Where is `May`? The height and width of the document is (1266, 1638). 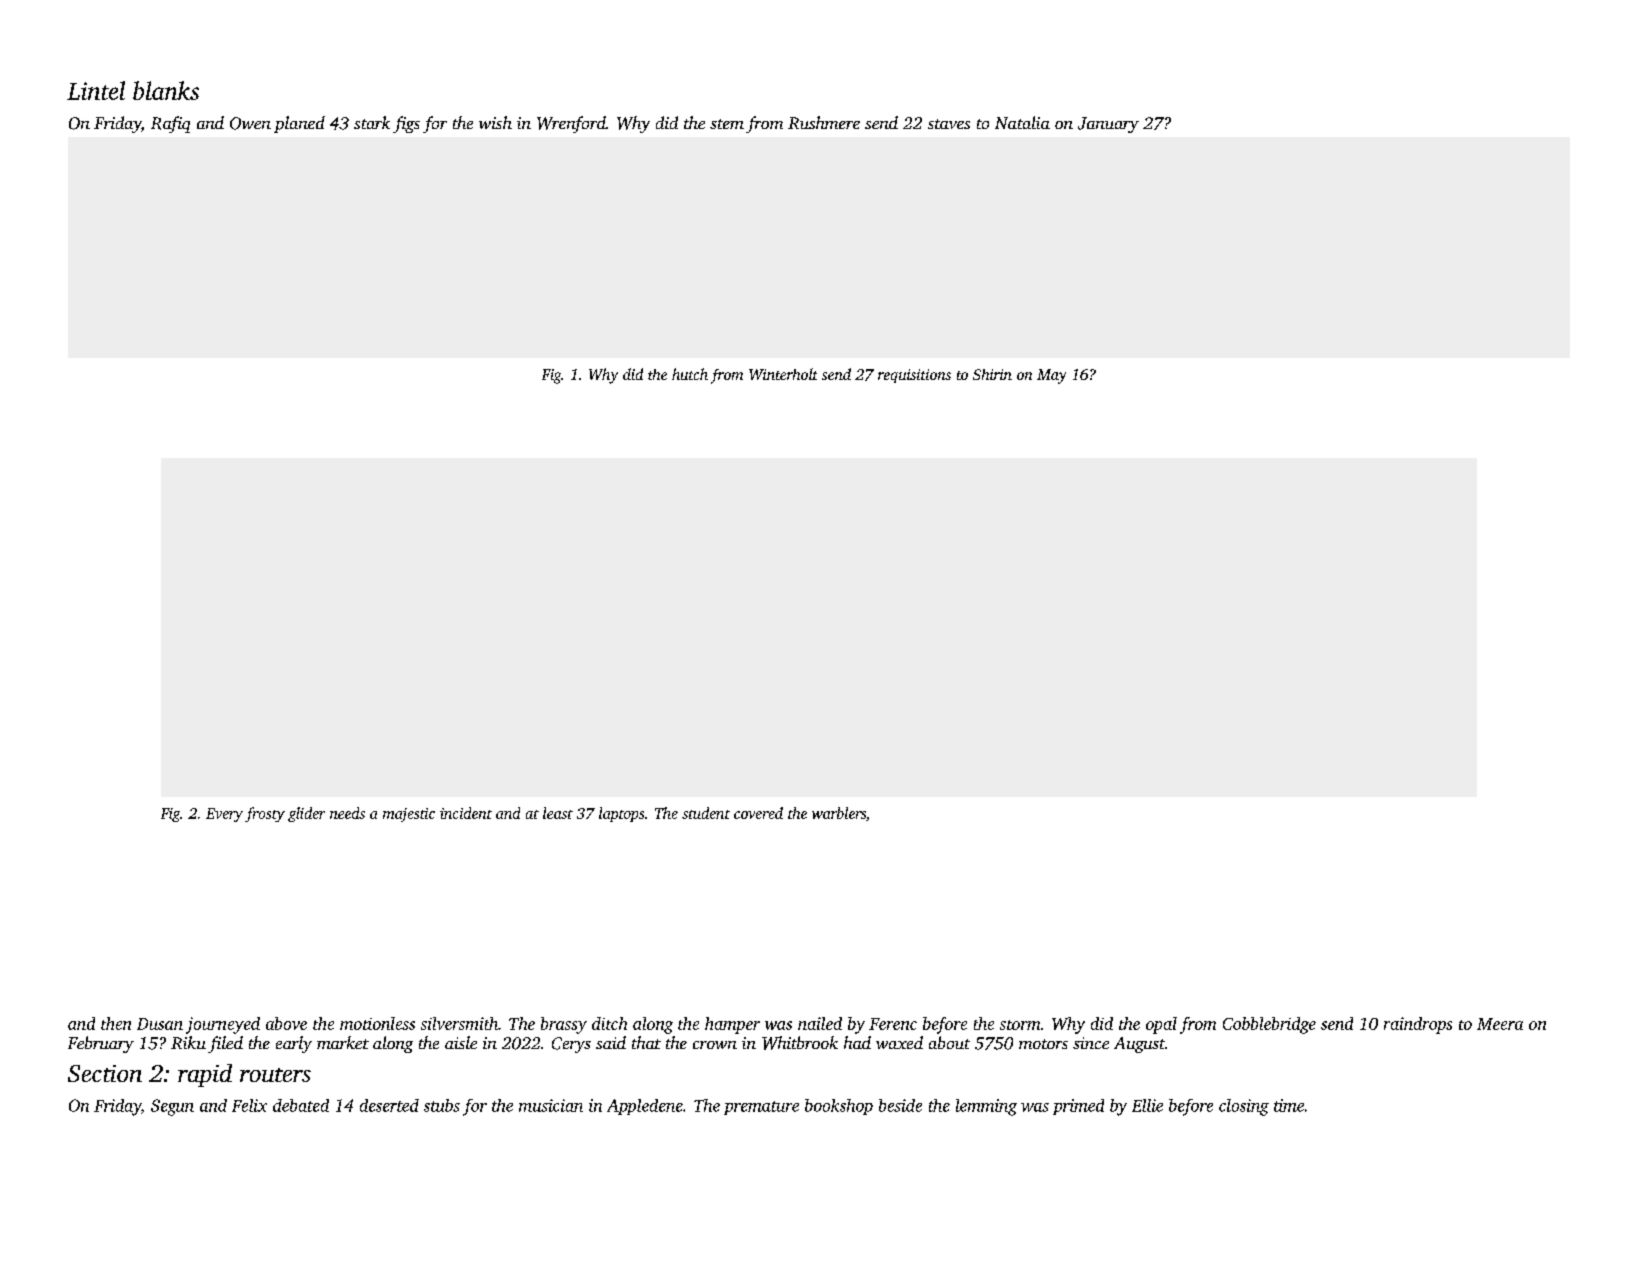 May is located at coordinates (1051, 376).
